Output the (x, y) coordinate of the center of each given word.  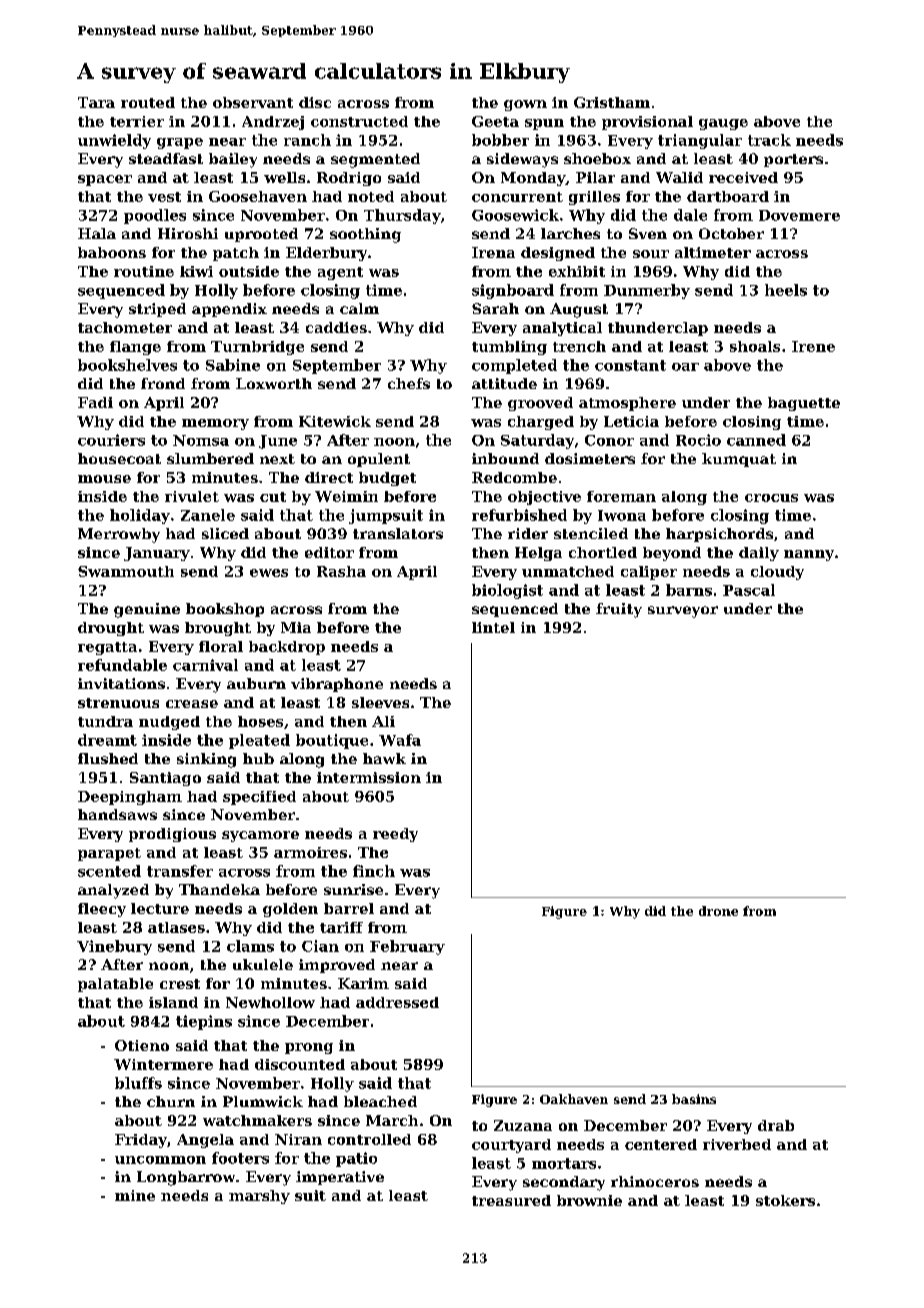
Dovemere (799, 215)
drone (718, 911)
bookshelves (127, 365)
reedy (395, 835)
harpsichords (719, 535)
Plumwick (263, 1101)
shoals (755, 346)
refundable (122, 665)
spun (544, 124)
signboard (513, 291)
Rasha (341, 571)
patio (356, 1159)
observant (253, 102)
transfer (180, 871)
